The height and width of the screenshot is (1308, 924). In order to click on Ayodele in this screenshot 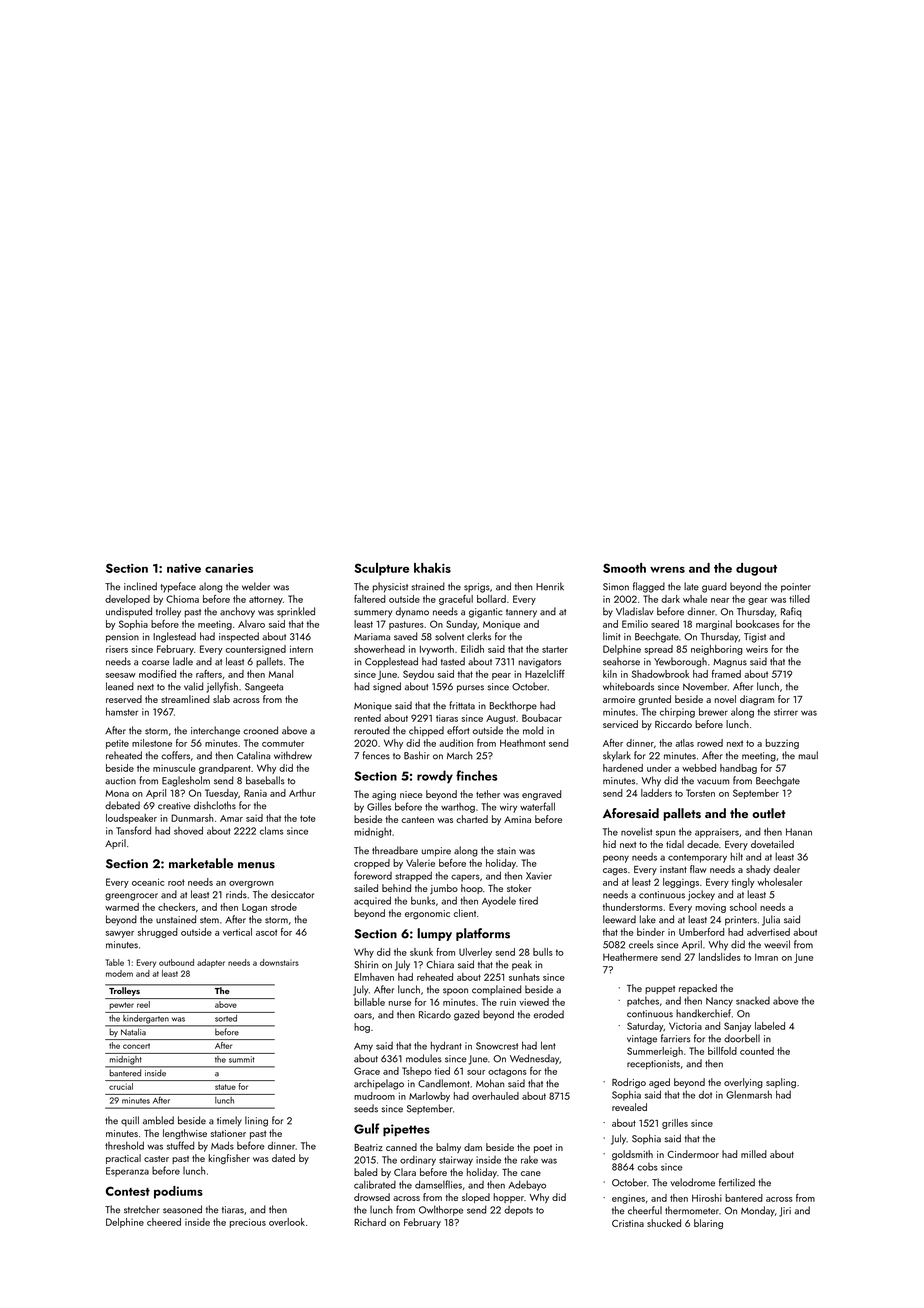, I will do `click(499, 901)`.
